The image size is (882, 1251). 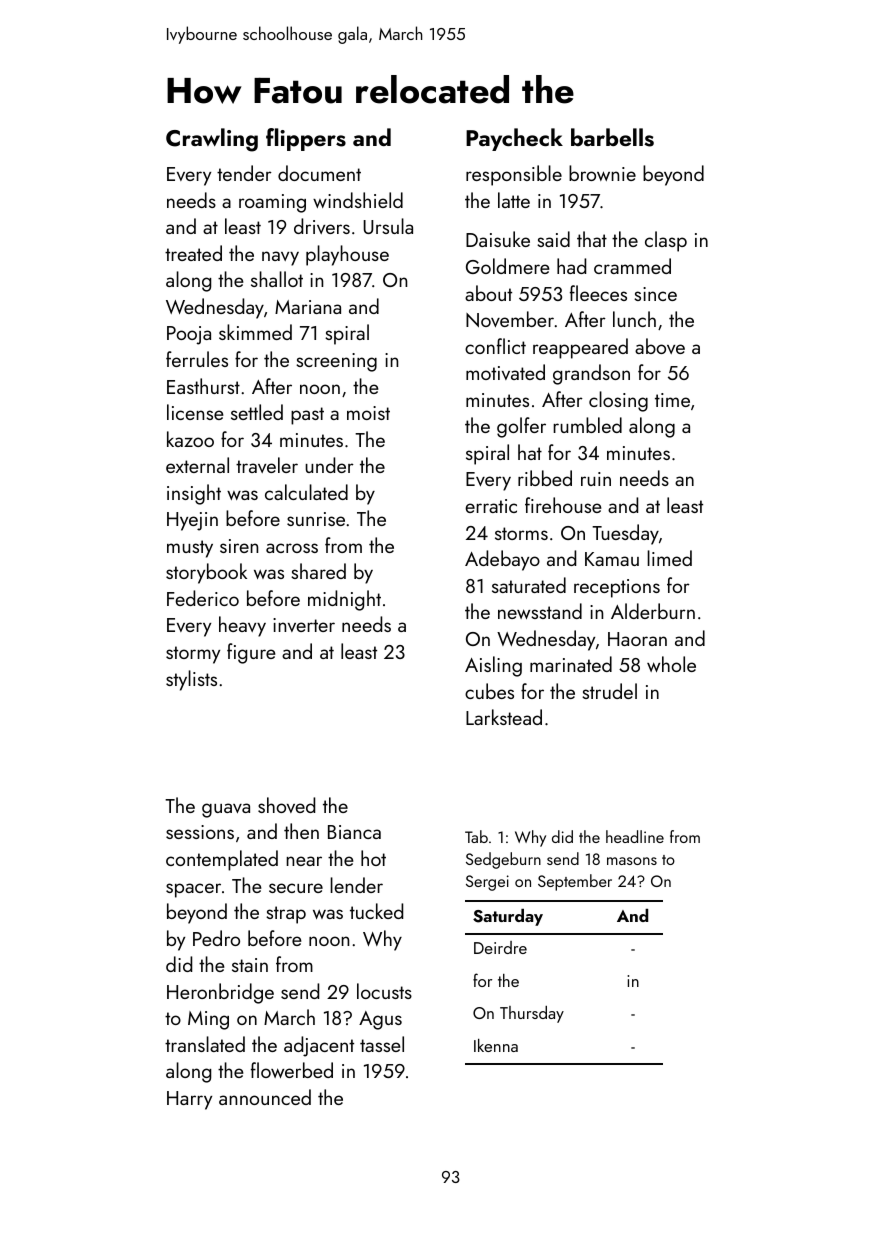 I want to click on Kamau, so click(x=612, y=559).
